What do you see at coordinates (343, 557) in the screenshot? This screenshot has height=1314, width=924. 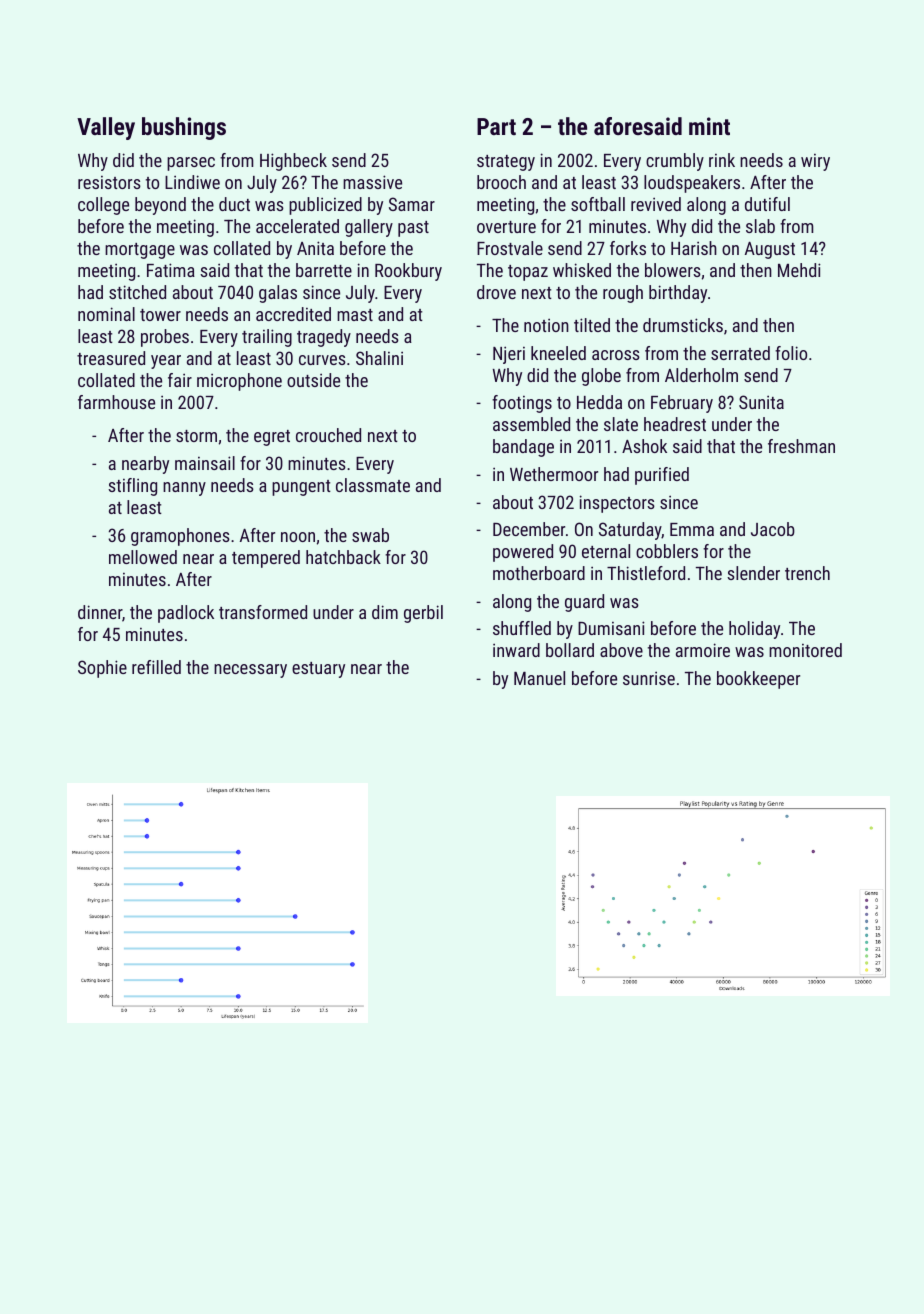 I see `hatchback` at bounding box center [343, 557].
